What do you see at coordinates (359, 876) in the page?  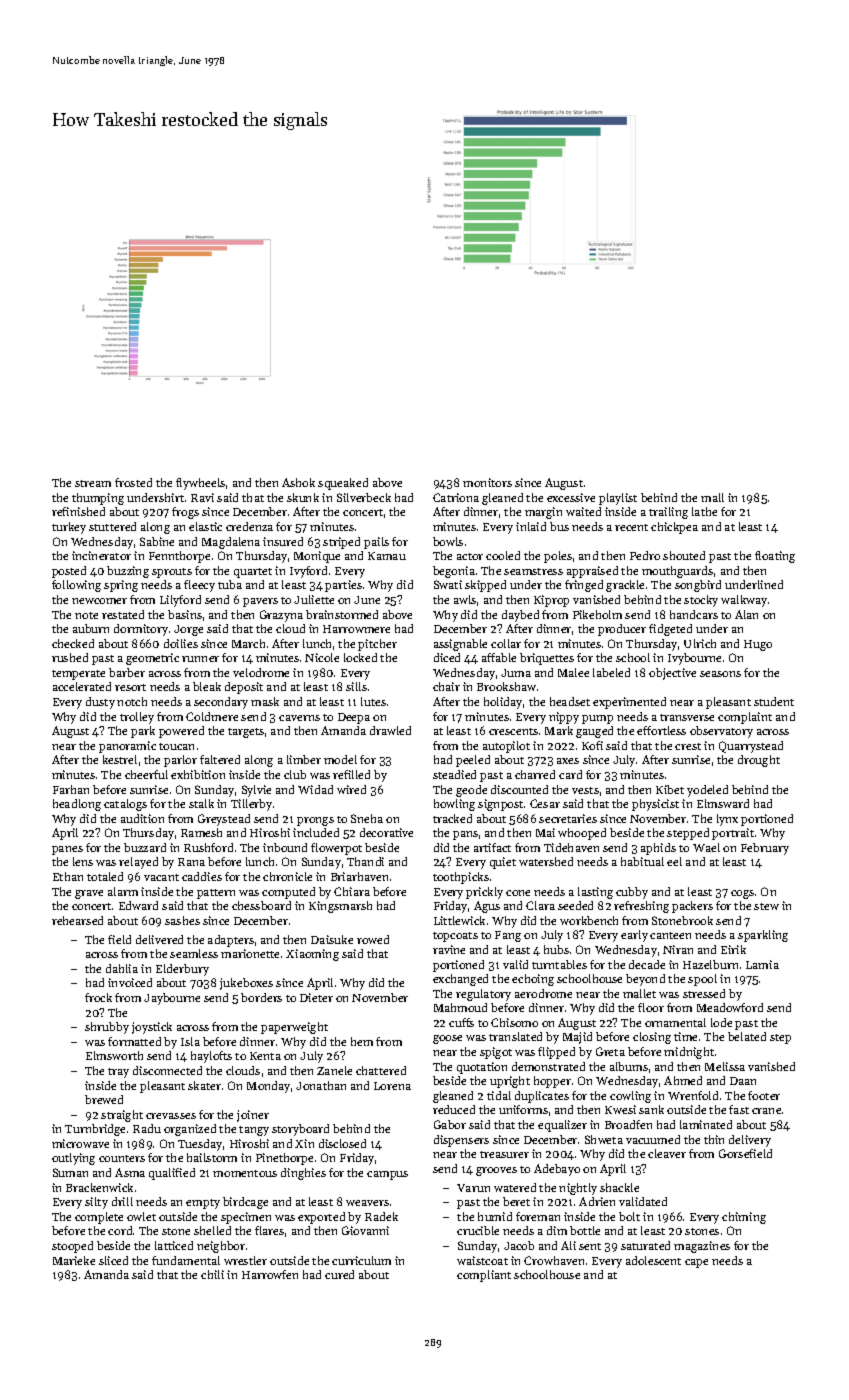 I see `Briarhaven` at bounding box center [359, 876].
